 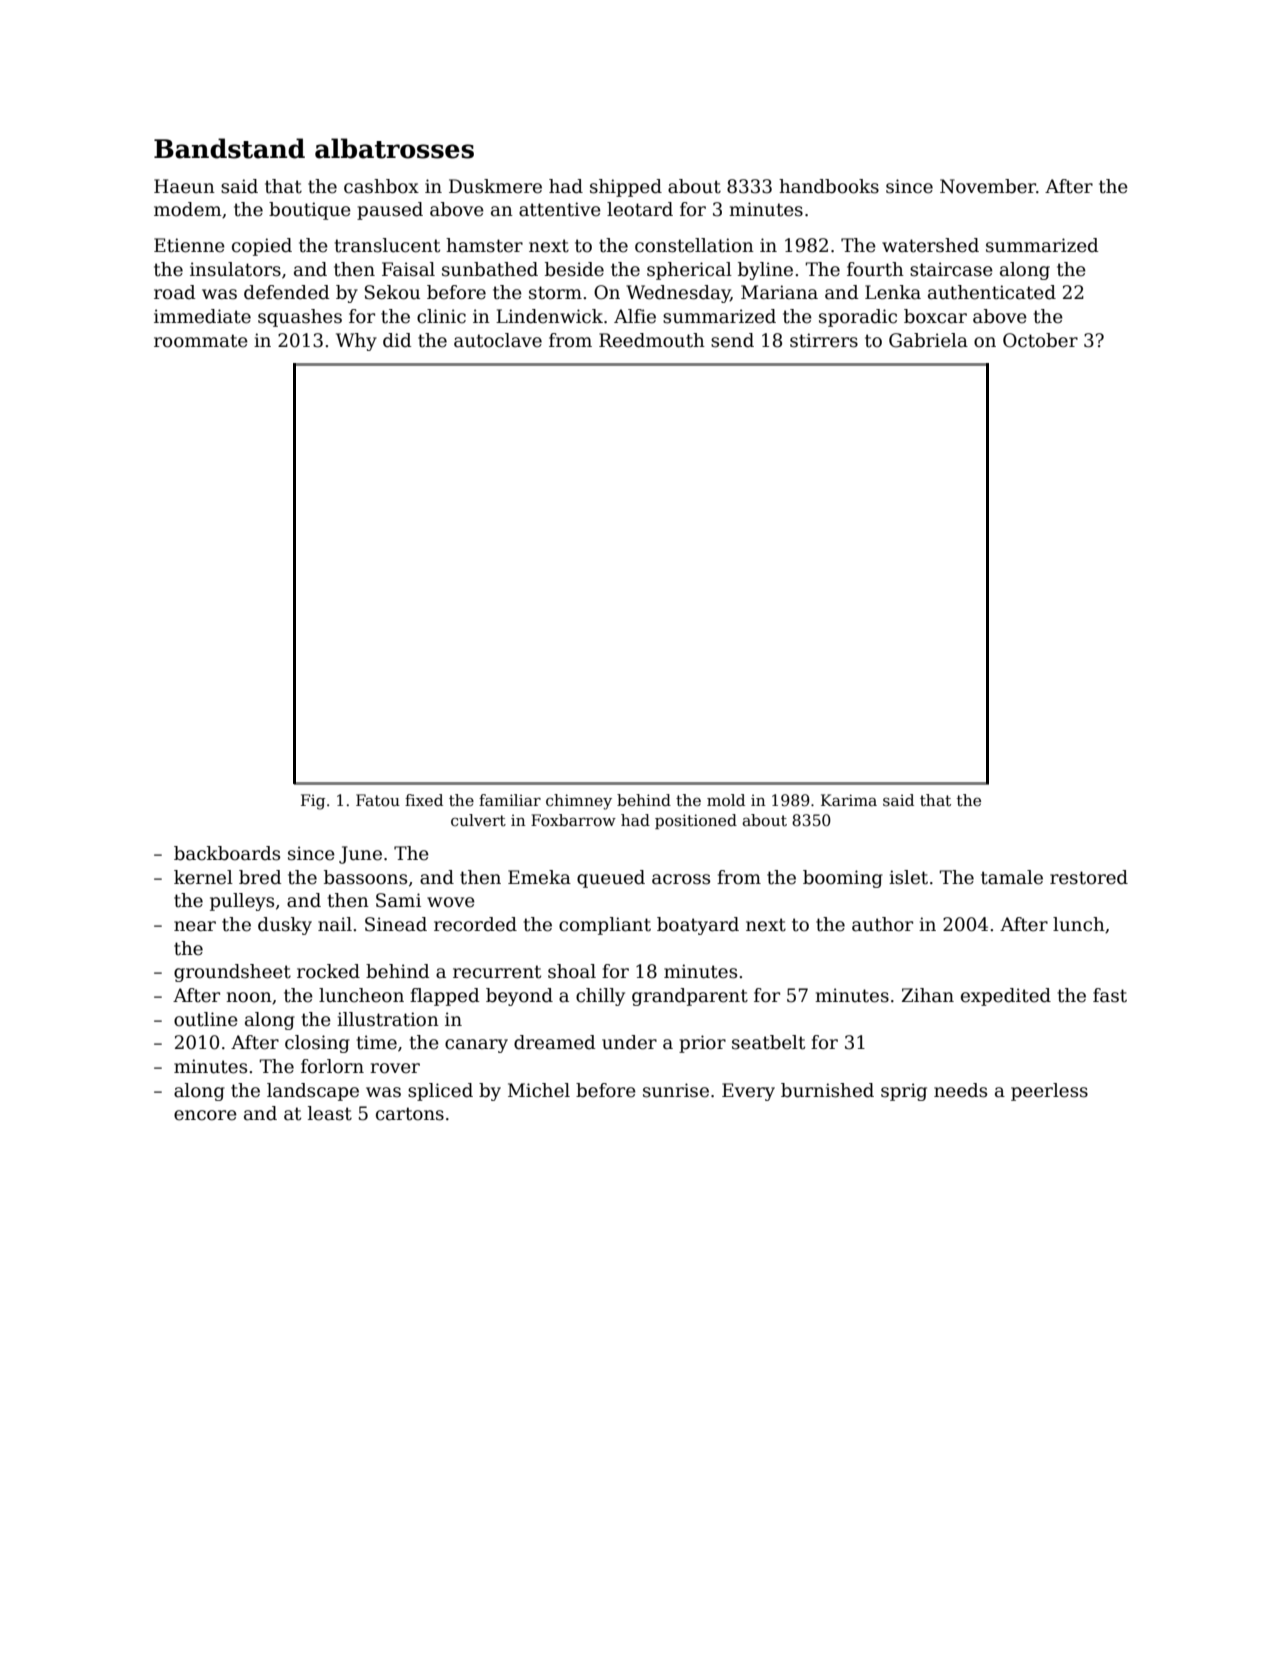 What do you see at coordinates (824, 340) in the screenshot?
I see `stirrers` at bounding box center [824, 340].
